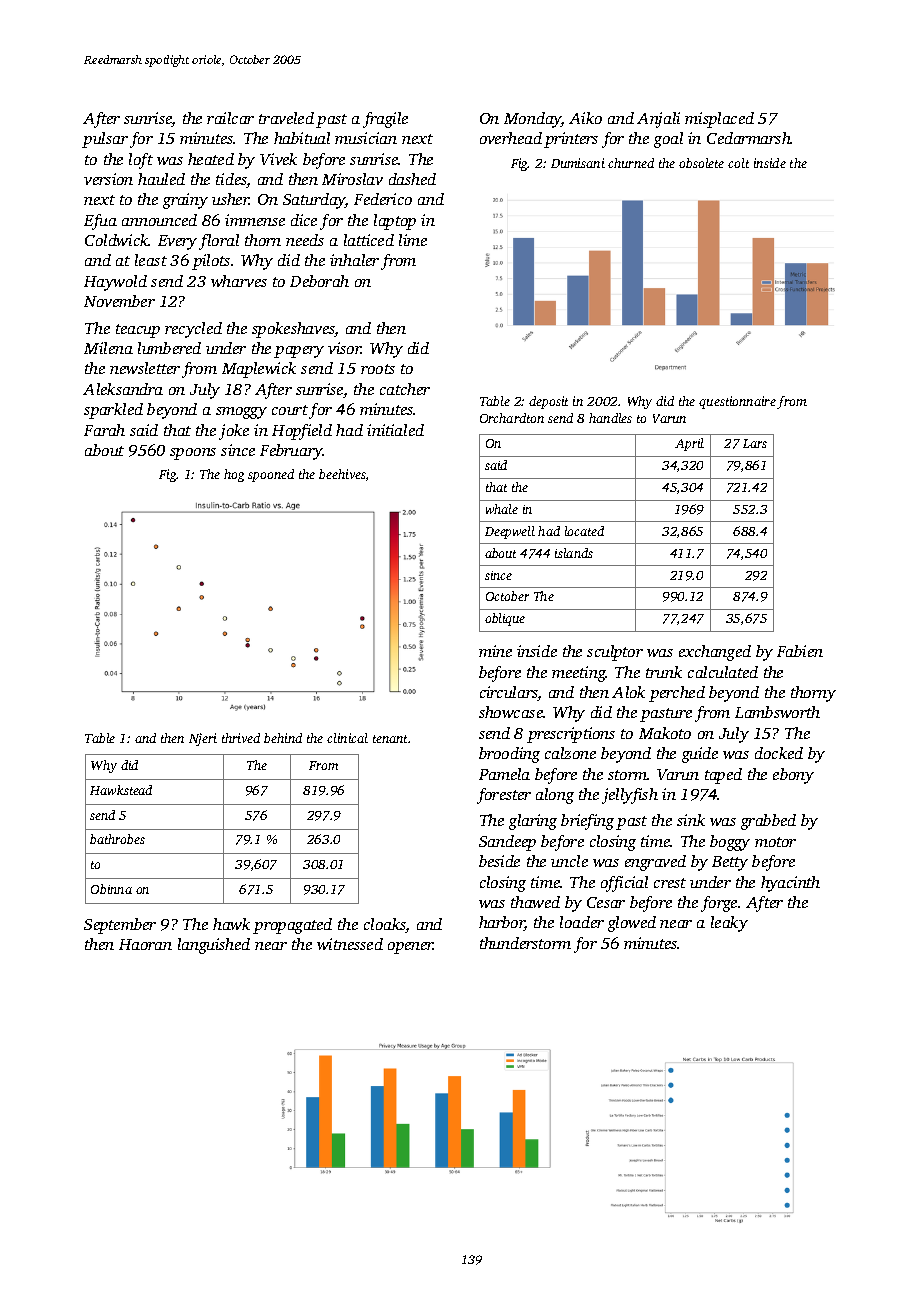 The width and height of the document is (924, 1308). What do you see at coordinates (413, 240) in the document?
I see `lime` at bounding box center [413, 240].
